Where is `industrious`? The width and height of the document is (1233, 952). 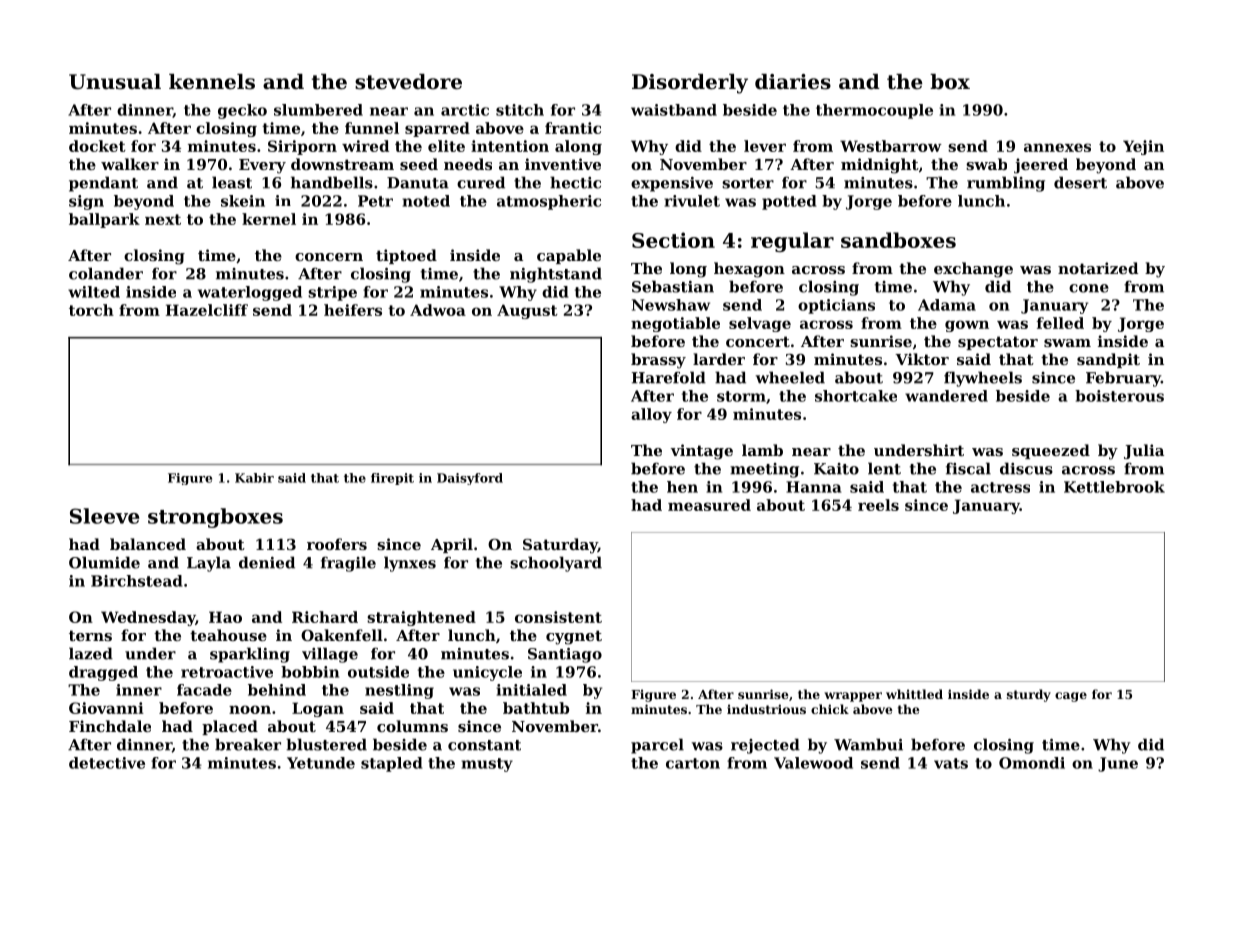
industrious is located at coordinates (766, 709).
